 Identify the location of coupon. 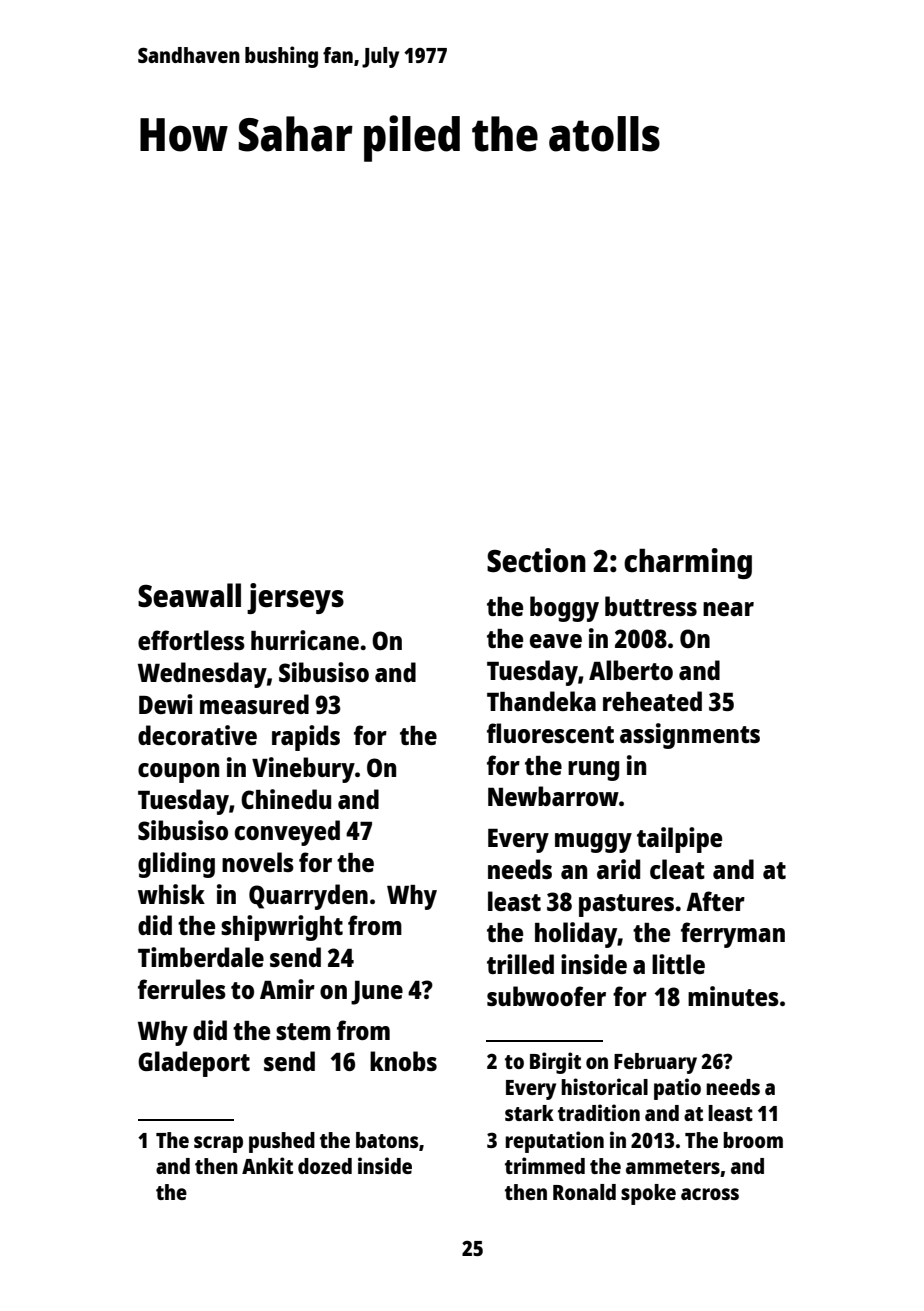
(178, 773).
